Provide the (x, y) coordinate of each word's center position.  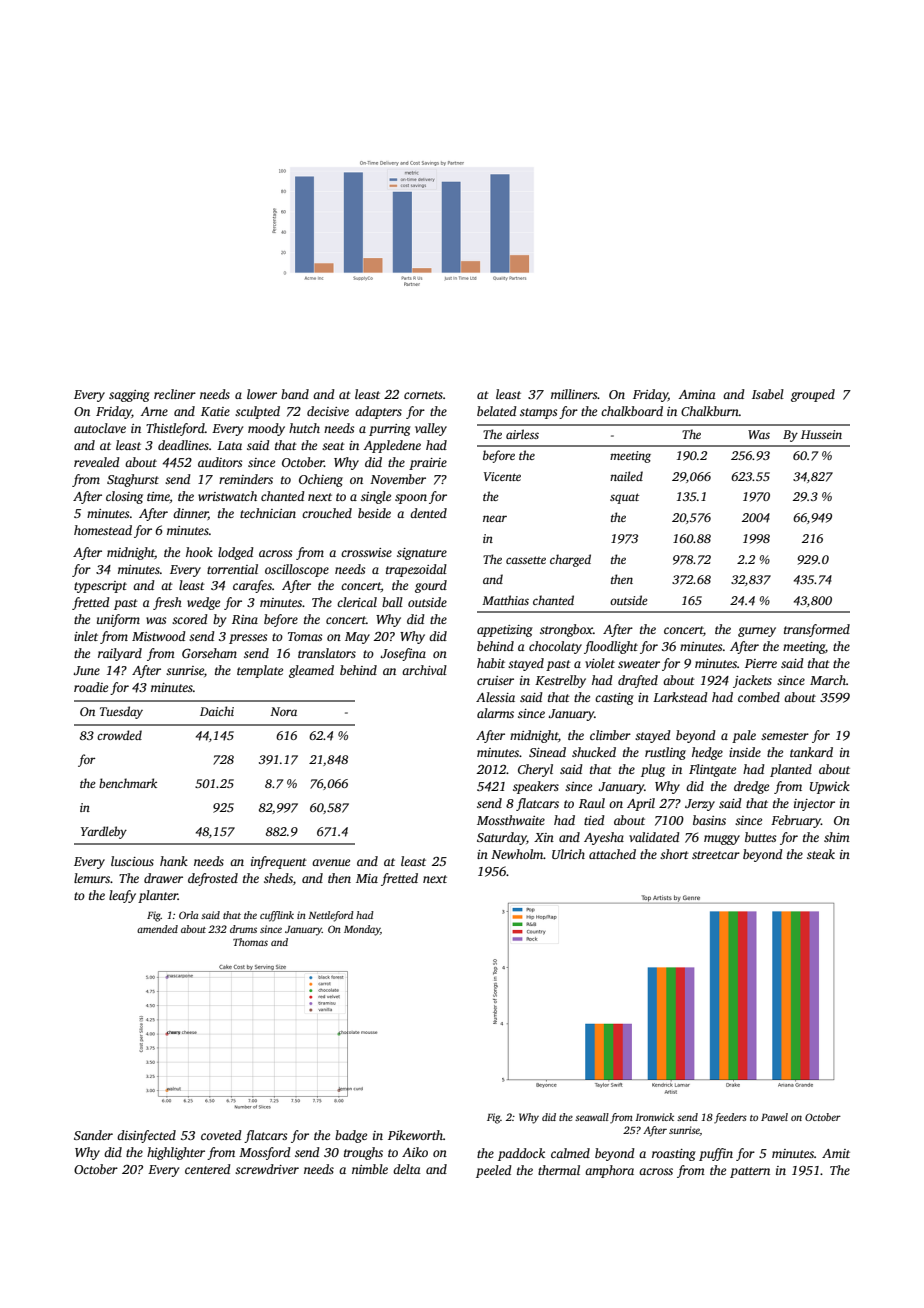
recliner (175, 394)
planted (791, 770)
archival (424, 670)
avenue (331, 862)
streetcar (716, 855)
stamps (538, 413)
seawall (592, 1117)
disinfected (146, 1136)
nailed (626, 476)
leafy (122, 896)
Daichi (217, 711)
